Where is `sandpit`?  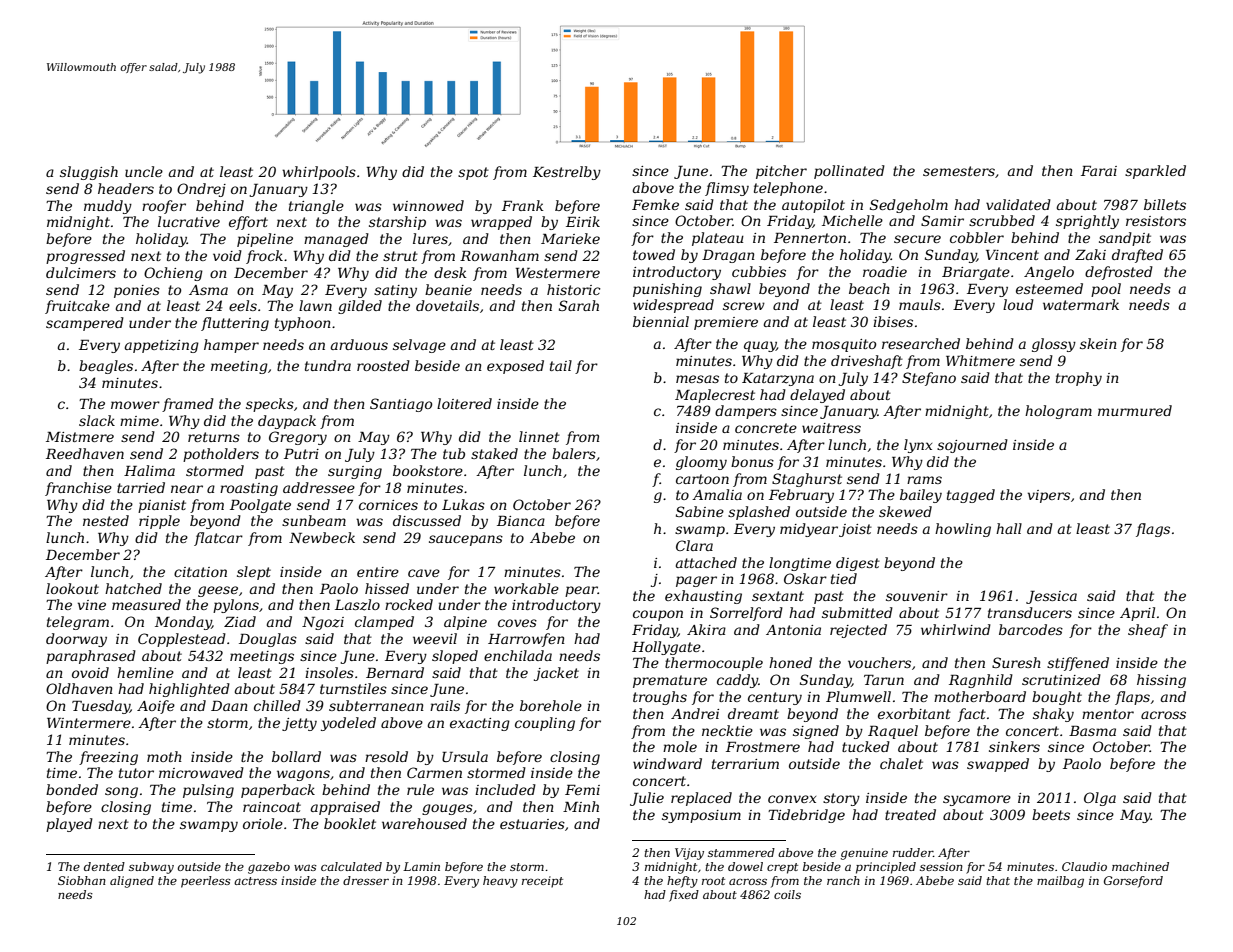 sandpit is located at coordinates (1125, 239).
